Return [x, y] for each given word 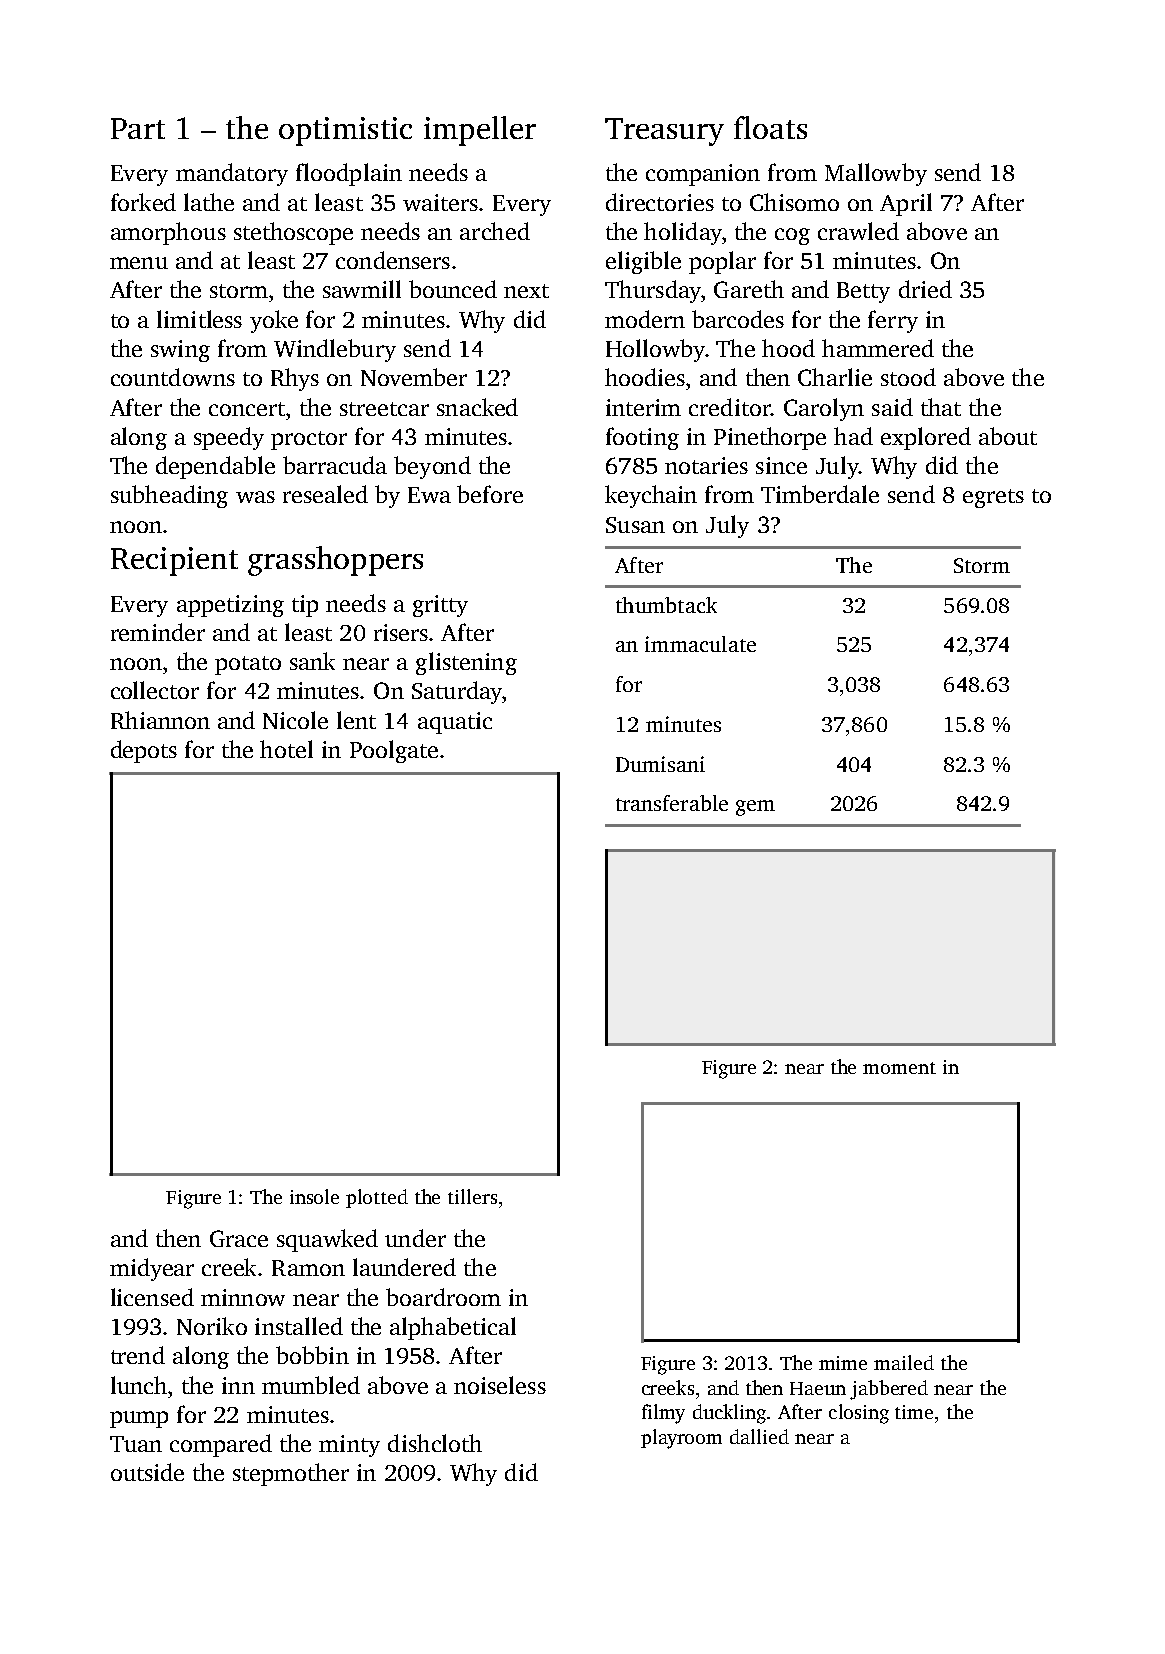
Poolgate [394, 751]
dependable [215, 467]
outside [147, 1472]
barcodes [738, 319]
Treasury [664, 132]
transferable [672, 803]
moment [899, 1068]
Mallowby [876, 174]
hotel [286, 749]
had [853, 436]
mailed [904, 1362]
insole [314, 1196]
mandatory [232, 174]
